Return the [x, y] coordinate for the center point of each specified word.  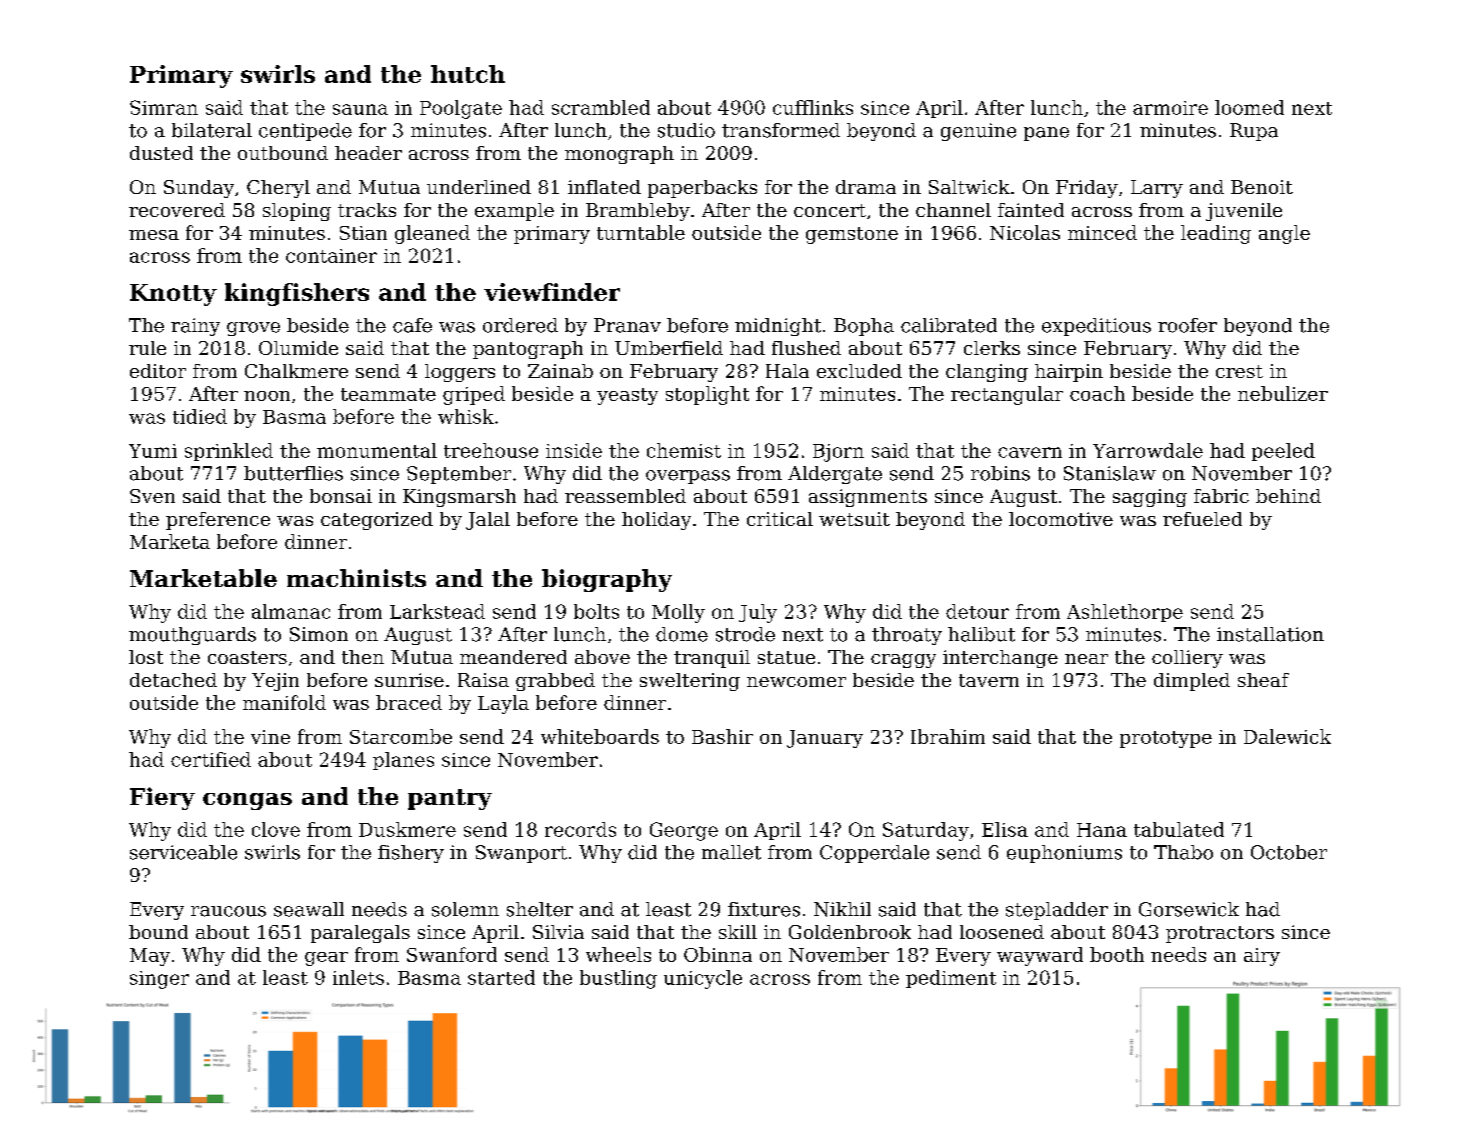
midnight [778, 327]
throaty [907, 636]
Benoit [1262, 187]
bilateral [212, 130]
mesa [154, 235]
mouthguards [192, 636]
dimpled [1192, 682]
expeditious [1096, 327]
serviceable [183, 852]
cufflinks [813, 107]
